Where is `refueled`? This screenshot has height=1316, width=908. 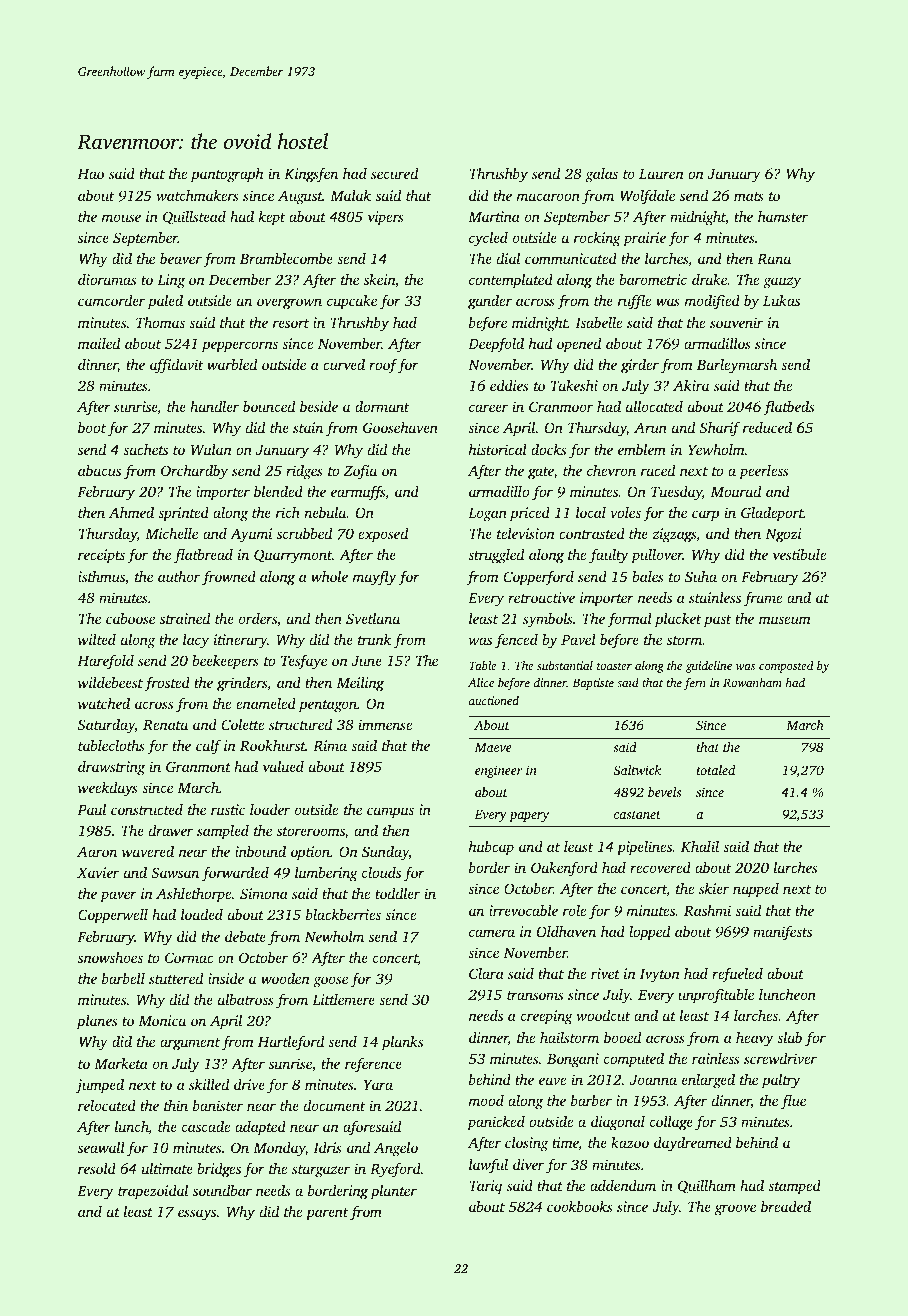 refueled is located at coordinates (737, 975).
